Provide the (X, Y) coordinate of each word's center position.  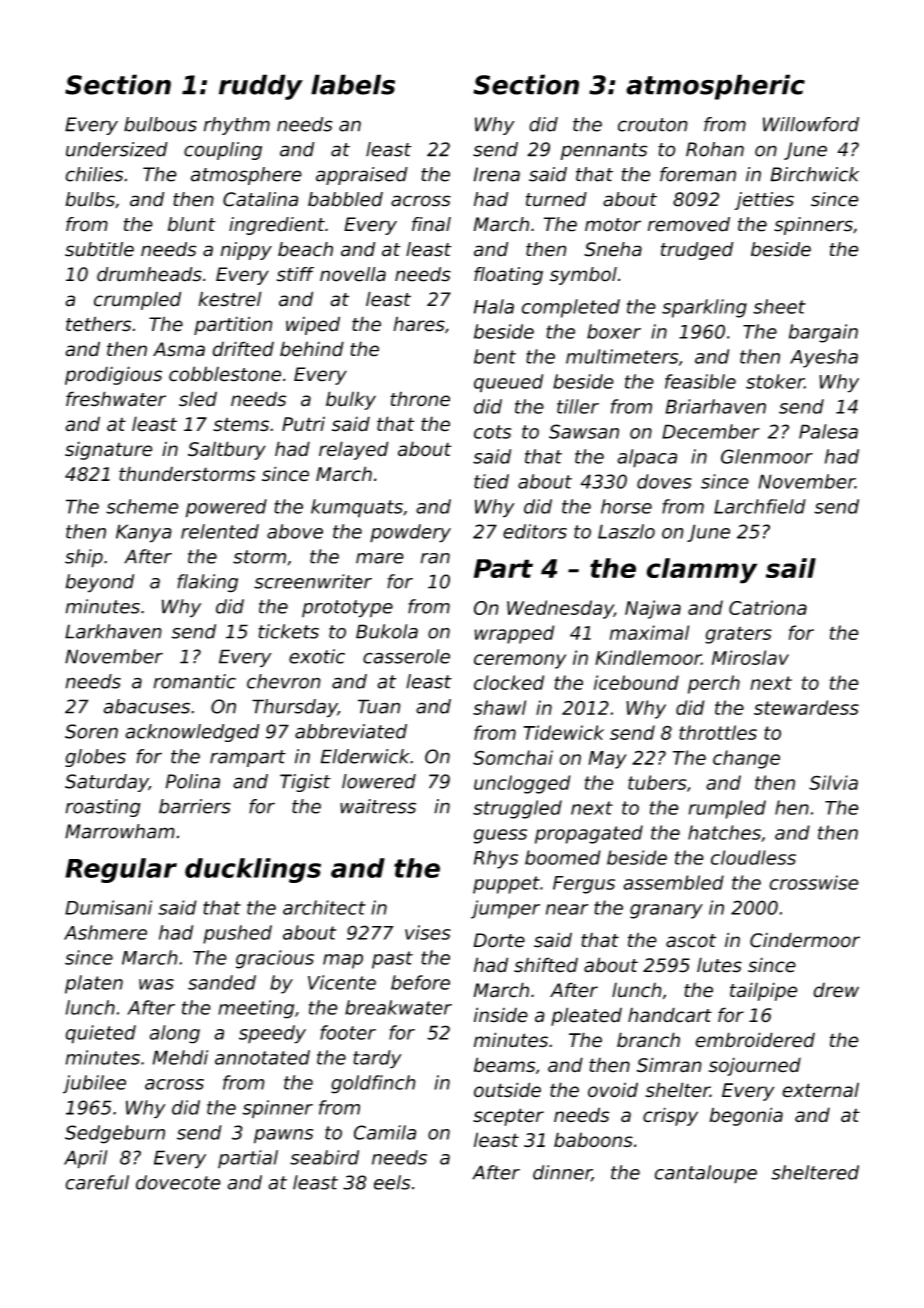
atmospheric (715, 87)
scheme (142, 506)
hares (419, 324)
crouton (653, 125)
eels (392, 1182)
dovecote (178, 1182)
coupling (223, 151)
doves (664, 481)
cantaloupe (706, 1174)
